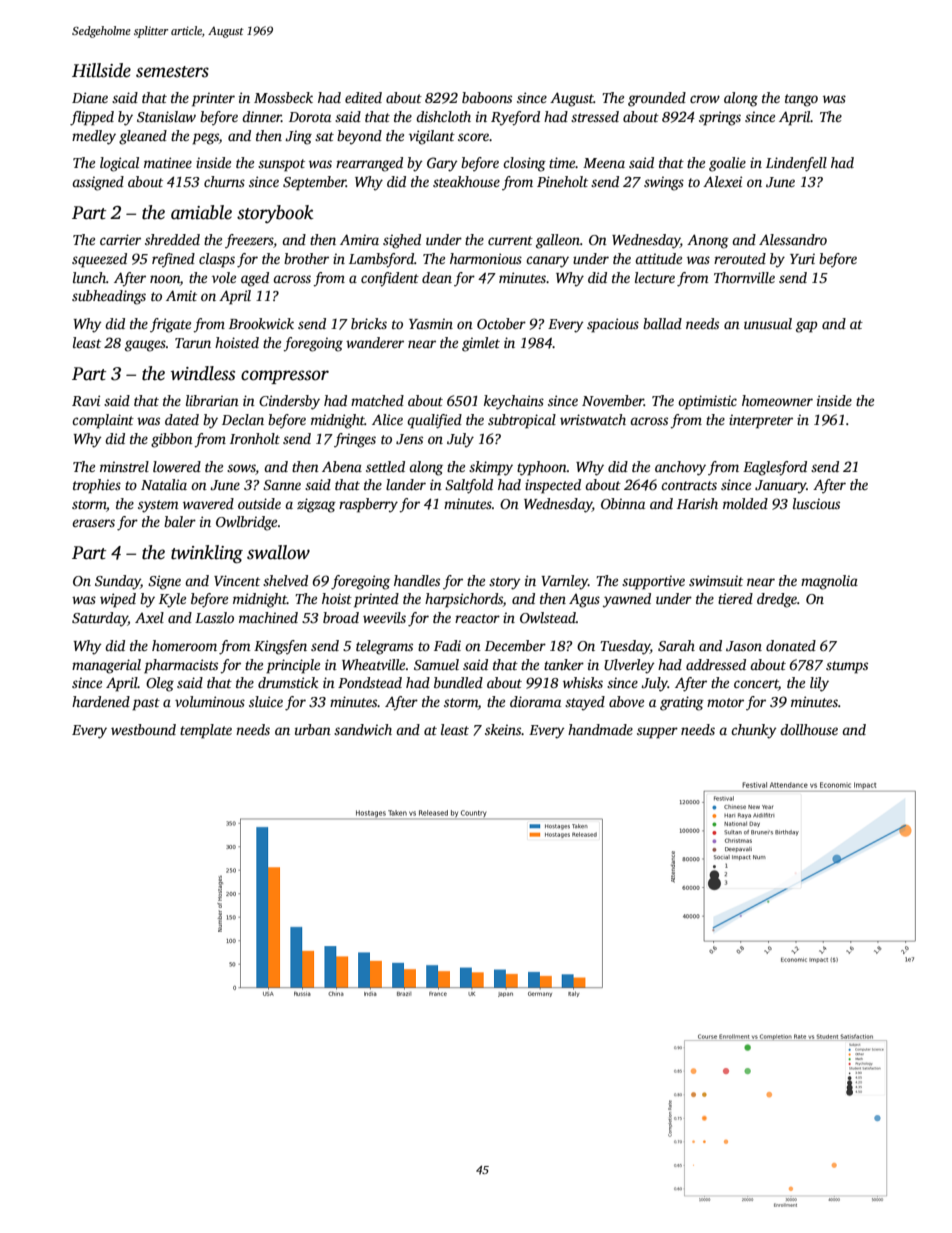 This page has width=952, height=1233. What do you see at coordinates (369, 323) in the page?
I see `bricks` at bounding box center [369, 323].
